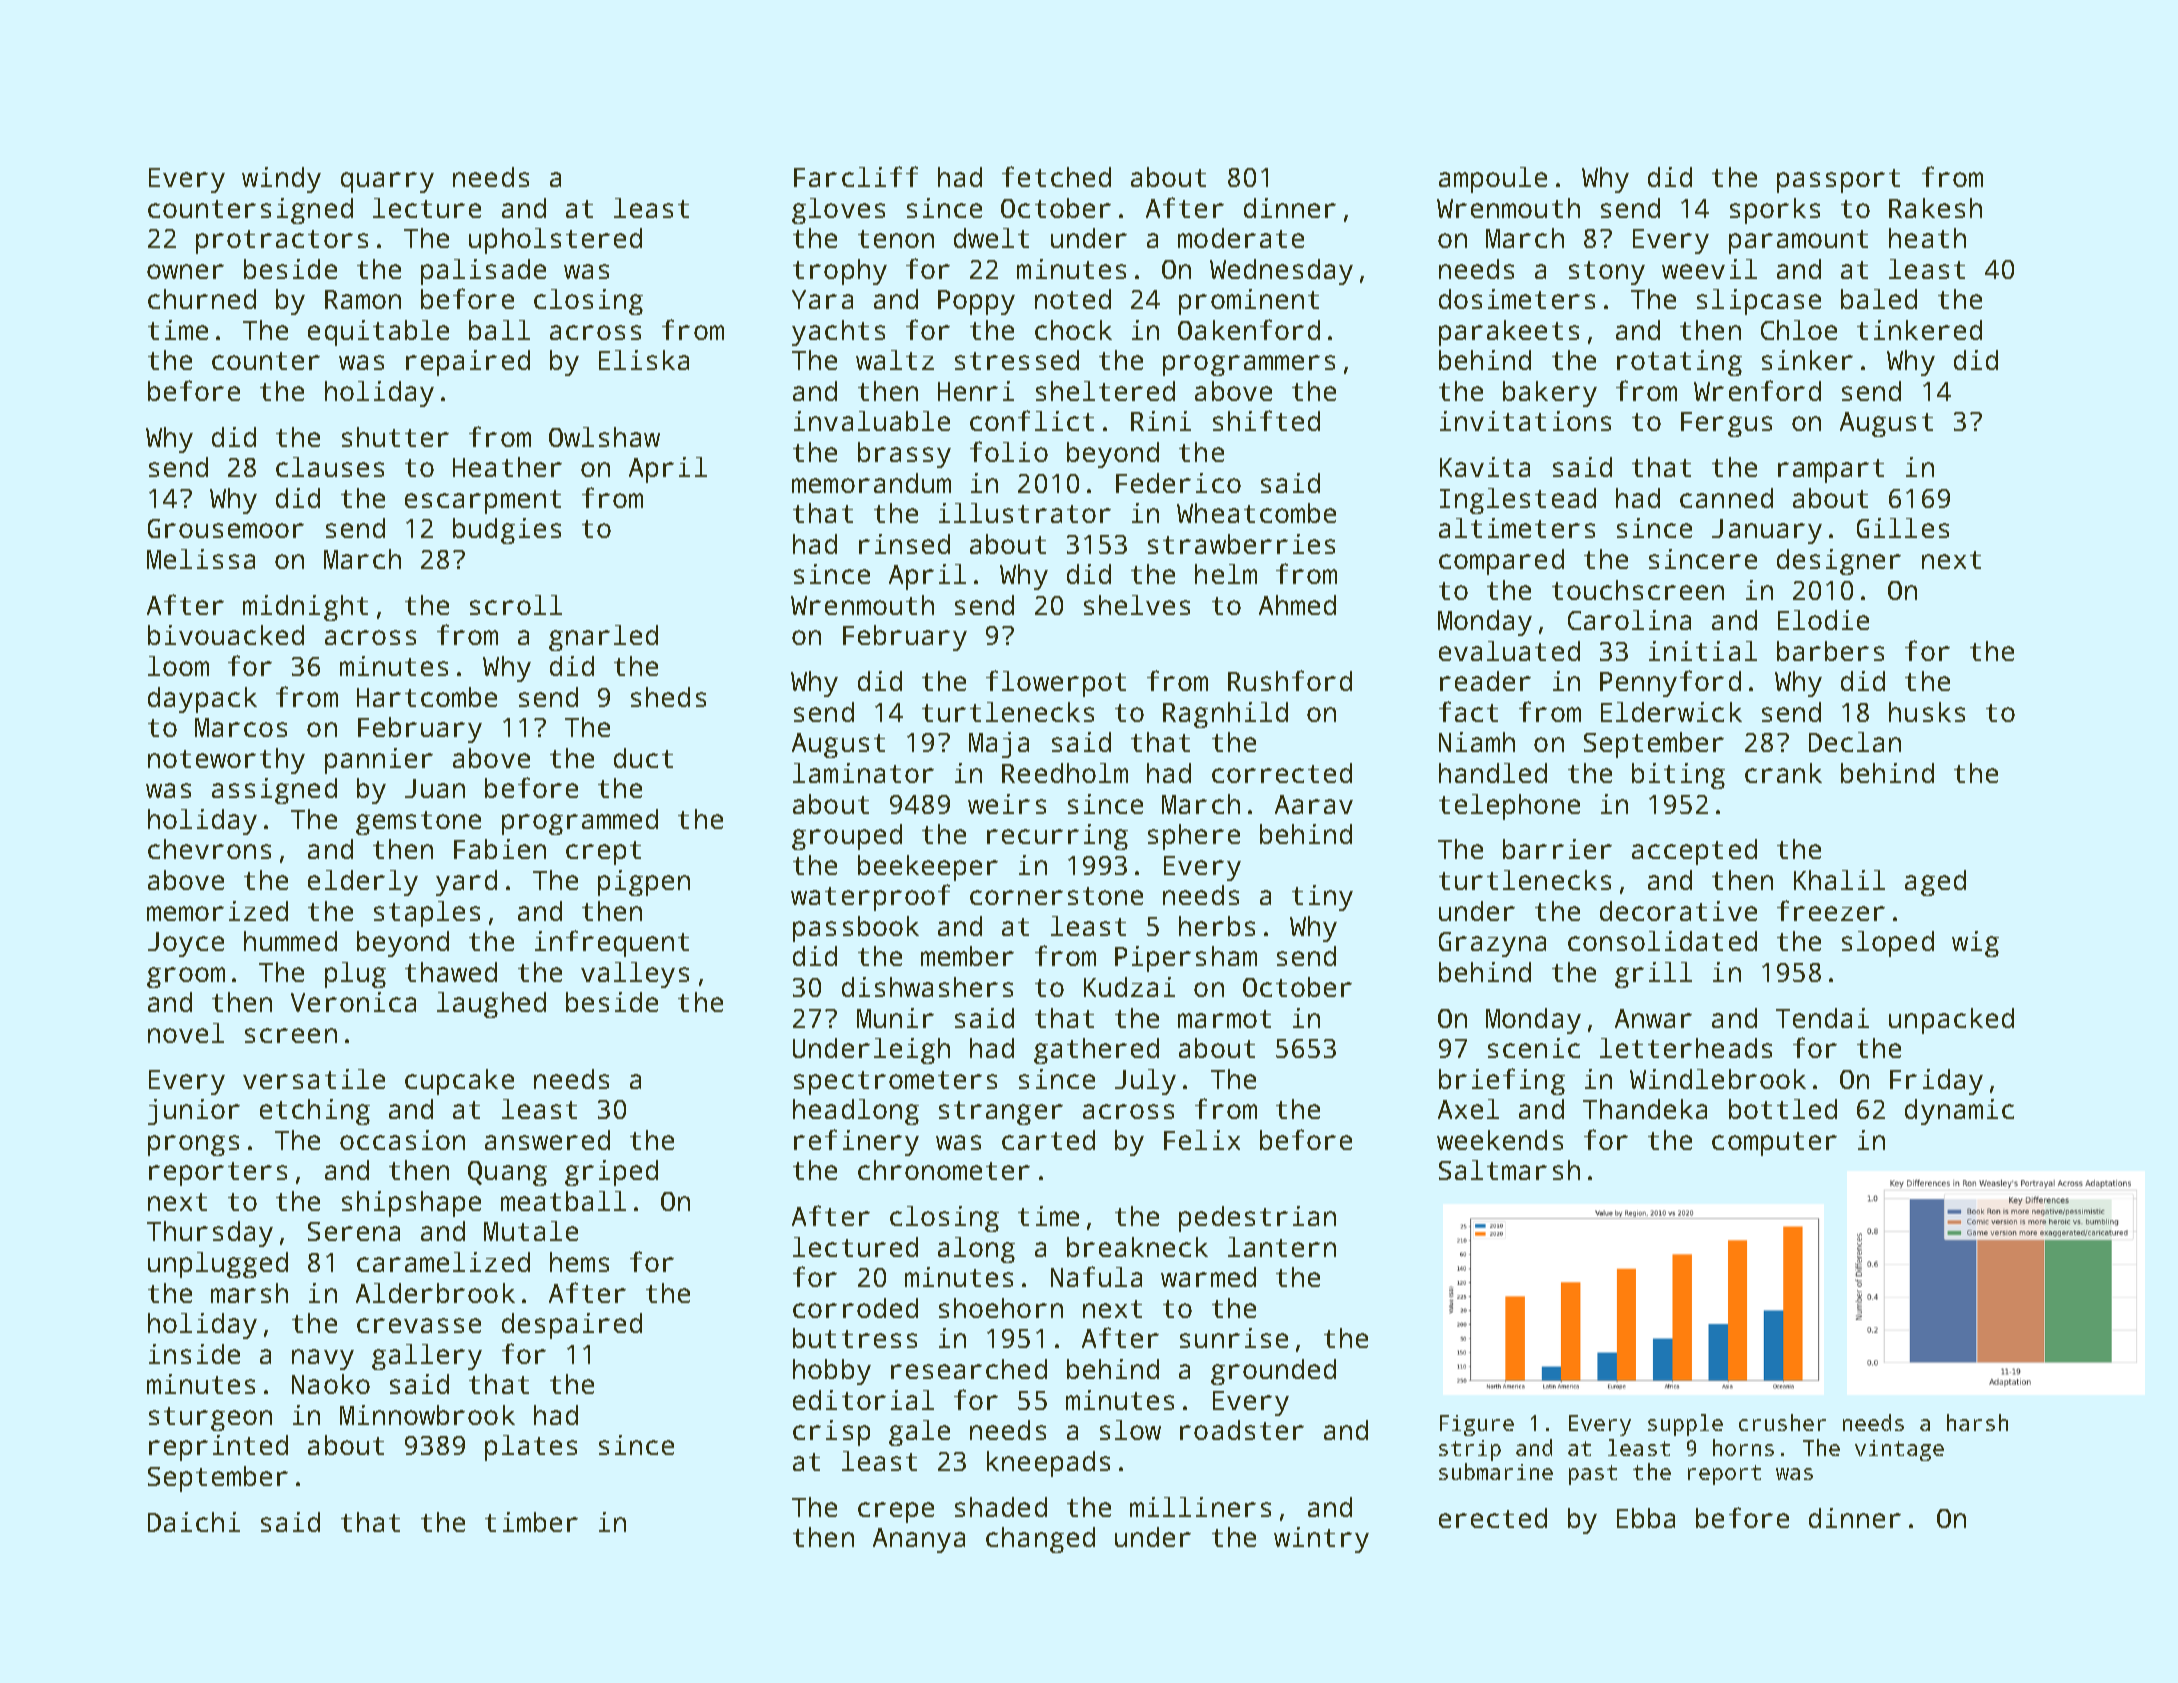  What do you see at coordinates (531, 1522) in the document?
I see `timber` at bounding box center [531, 1522].
